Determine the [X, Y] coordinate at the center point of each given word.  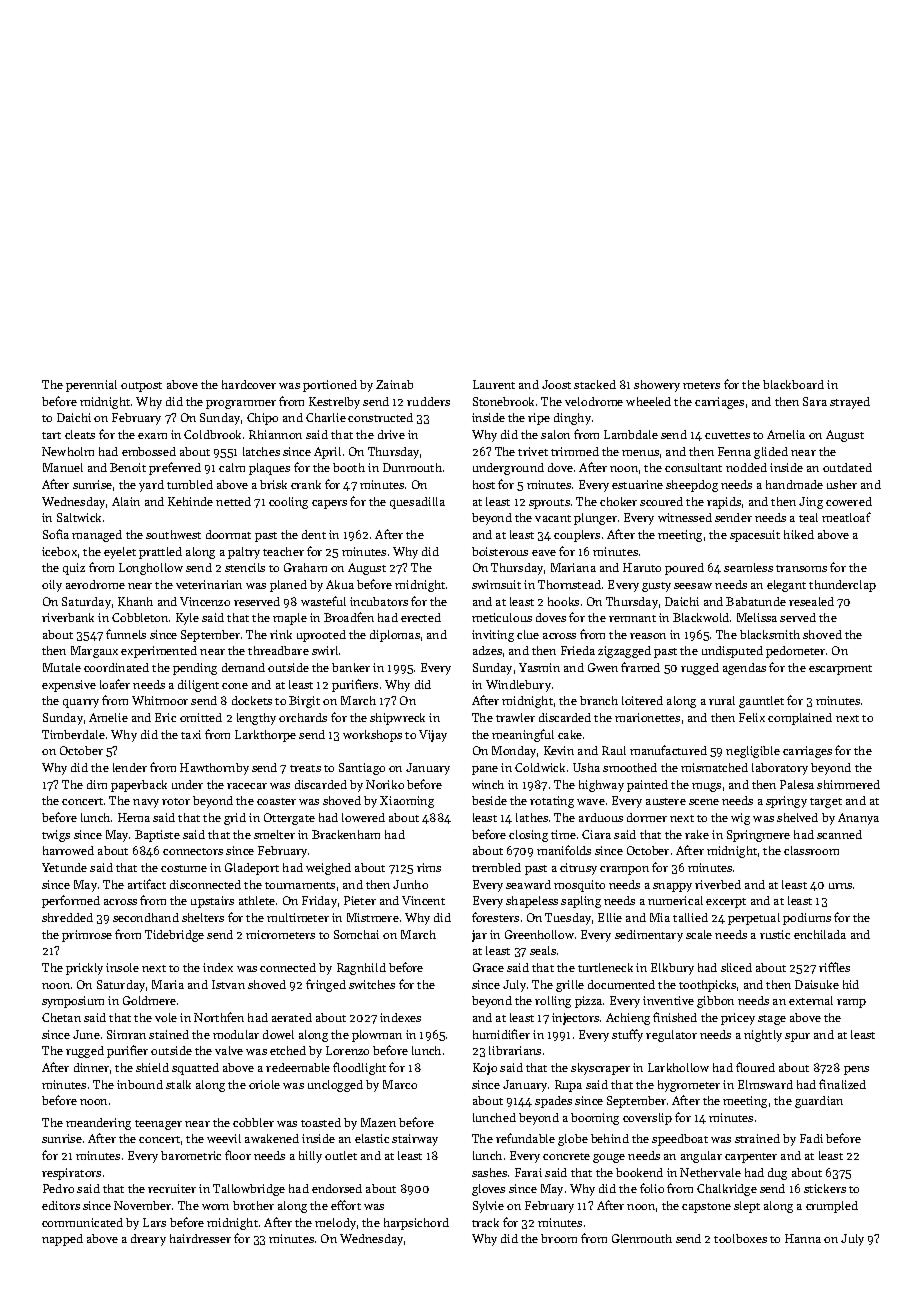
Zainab [394, 384]
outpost [141, 387]
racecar [247, 786]
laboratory [780, 769]
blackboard [793, 384]
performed [71, 901]
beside [489, 800]
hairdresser [200, 1238]
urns [840, 886]
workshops [372, 736]
